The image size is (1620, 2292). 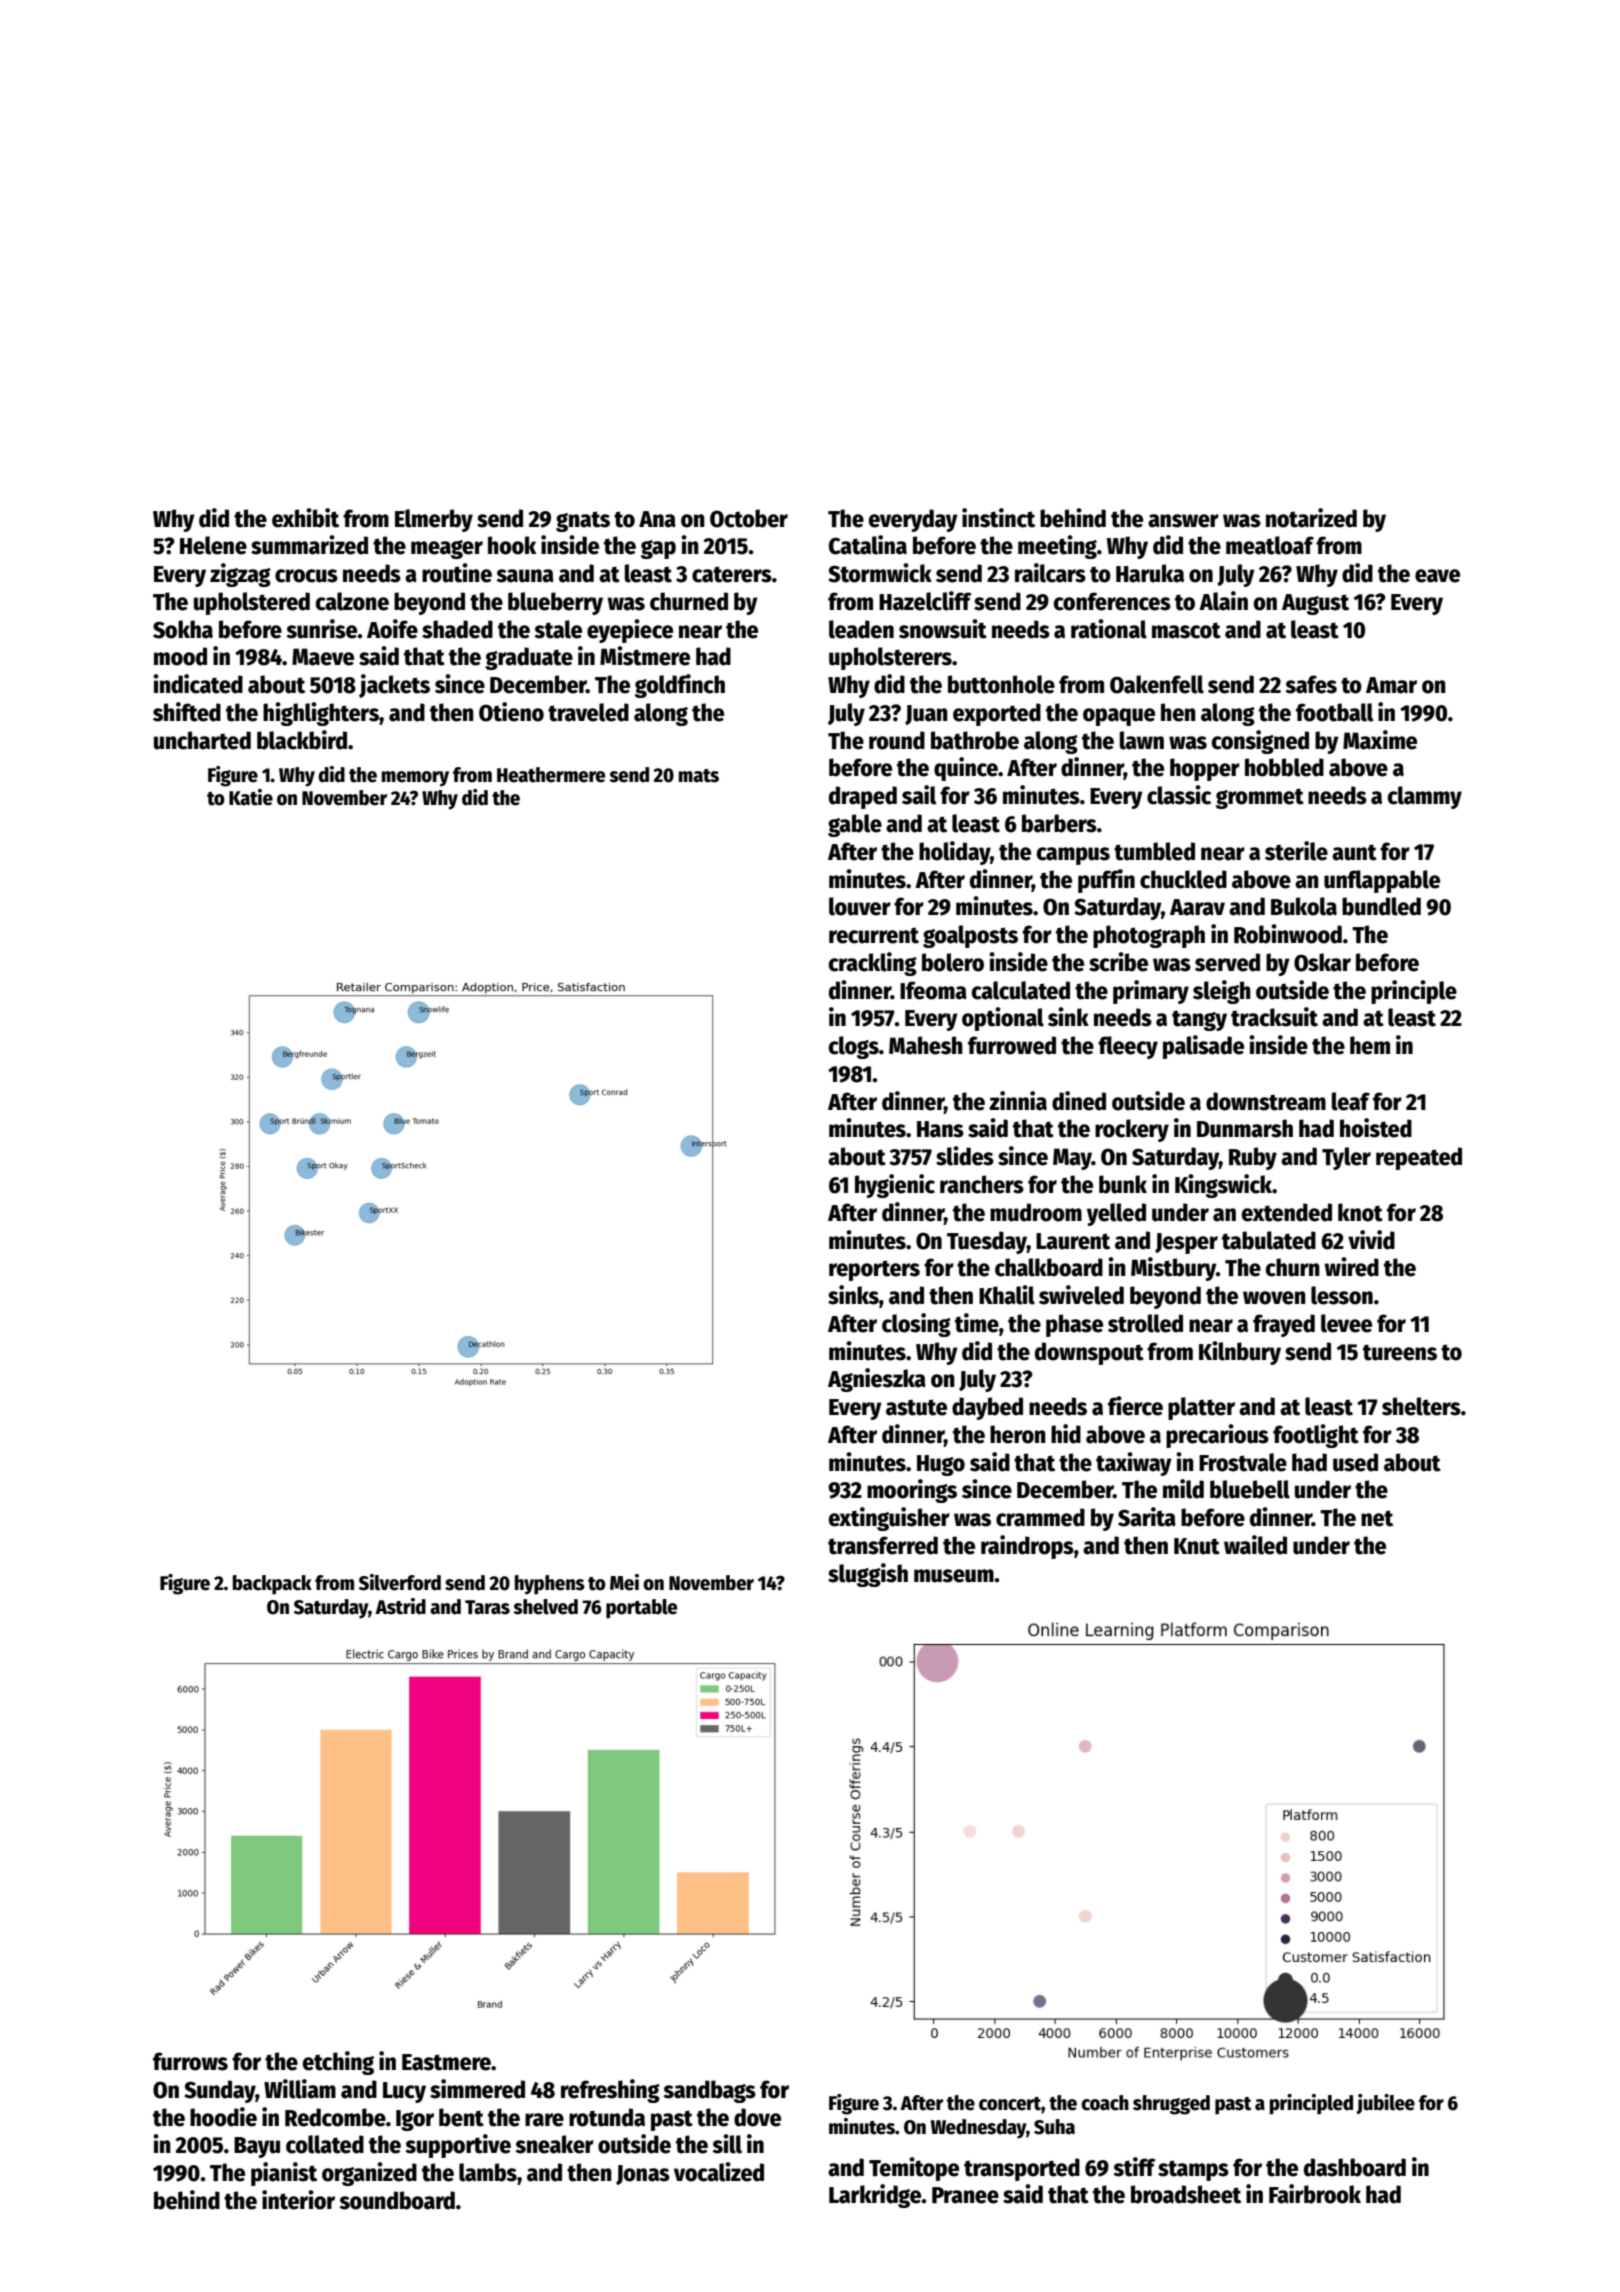 I want to click on memory, so click(x=415, y=779).
